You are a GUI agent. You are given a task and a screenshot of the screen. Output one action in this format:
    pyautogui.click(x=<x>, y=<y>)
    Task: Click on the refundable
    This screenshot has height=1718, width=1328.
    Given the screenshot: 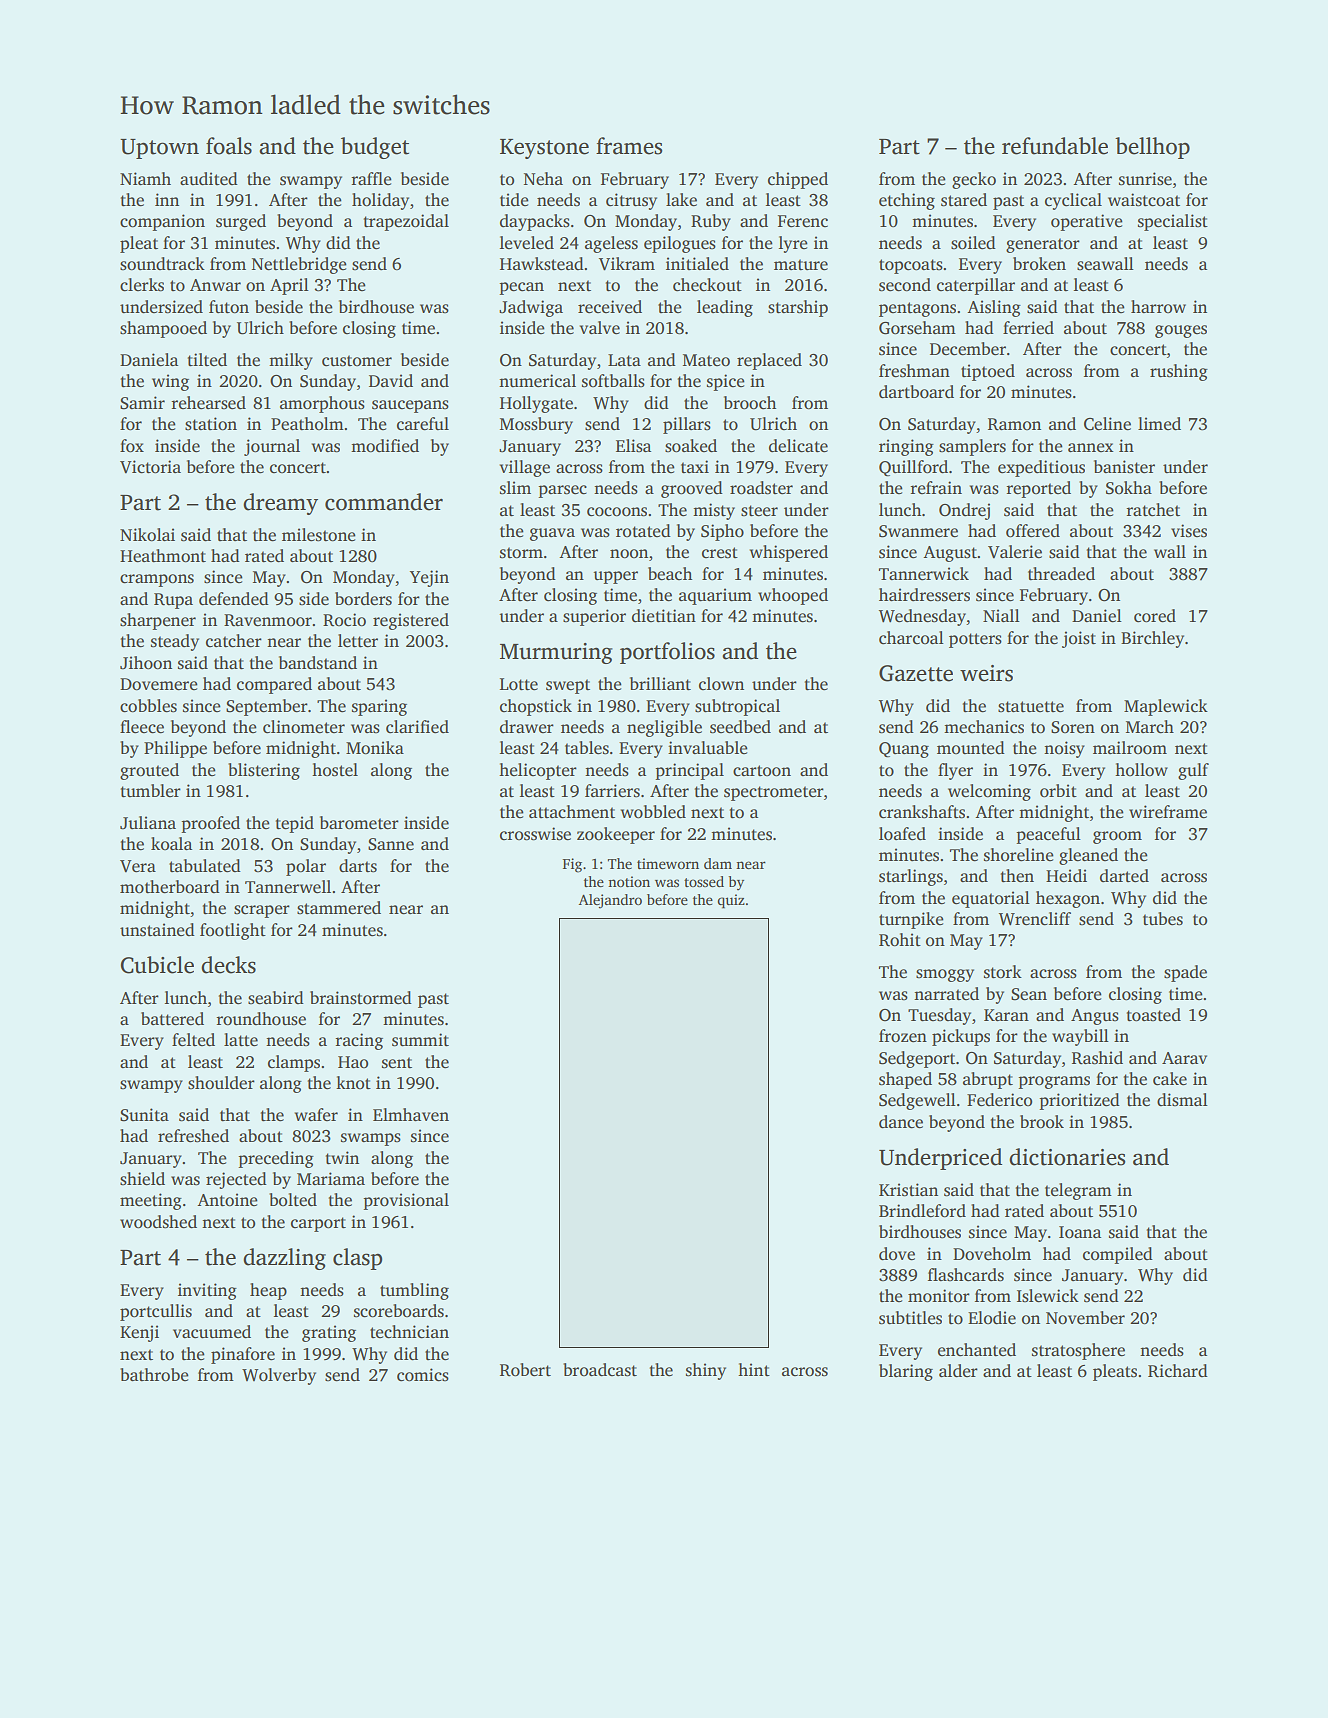 What is the action you would take?
    pyautogui.click(x=1055, y=146)
